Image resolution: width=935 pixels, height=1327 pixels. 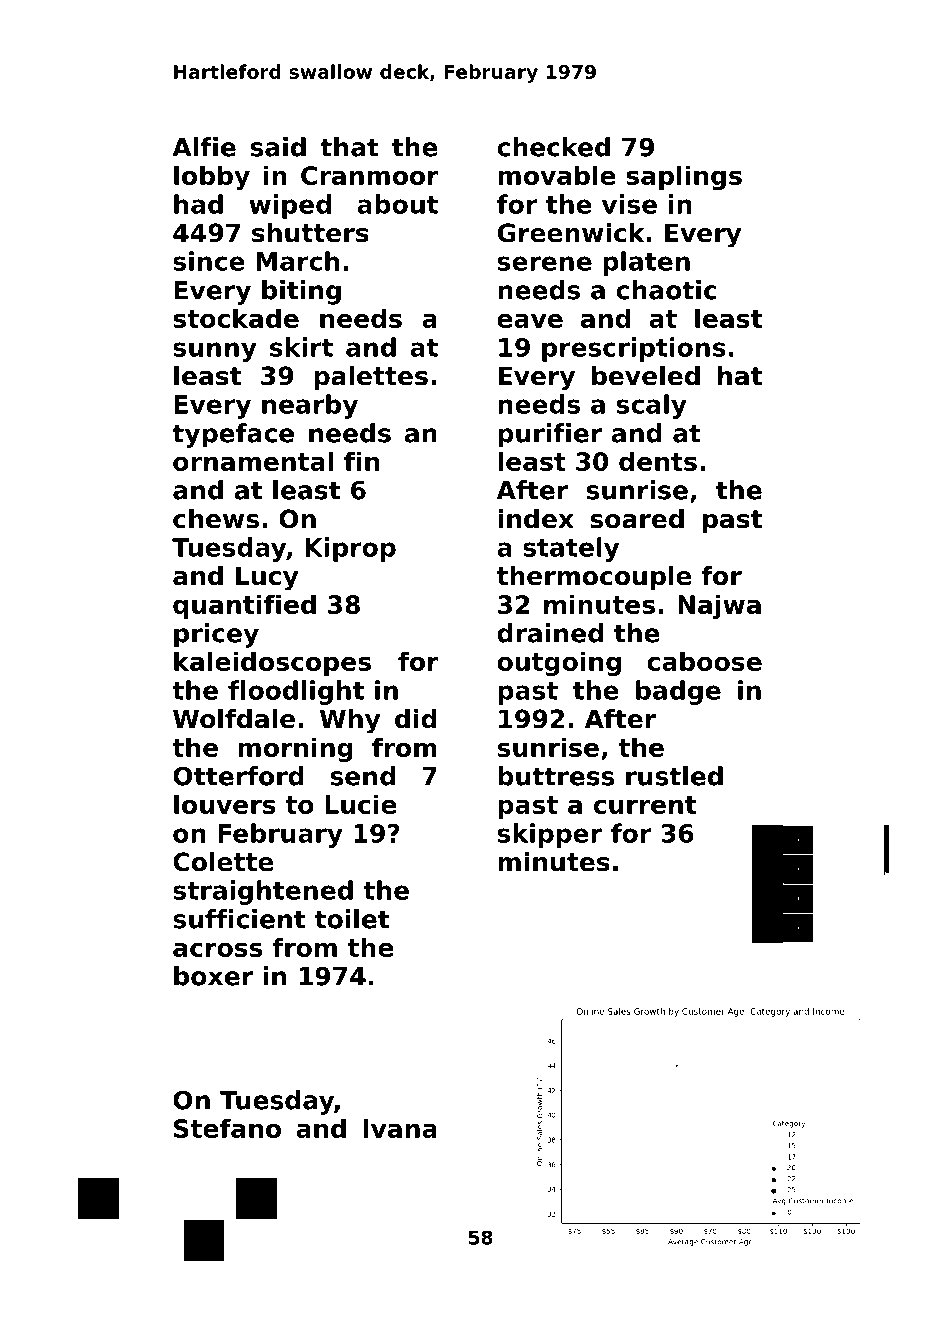 What do you see at coordinates (236, 318) in the screenshot?
I see `stockade` at bounding box center [236, 318].
